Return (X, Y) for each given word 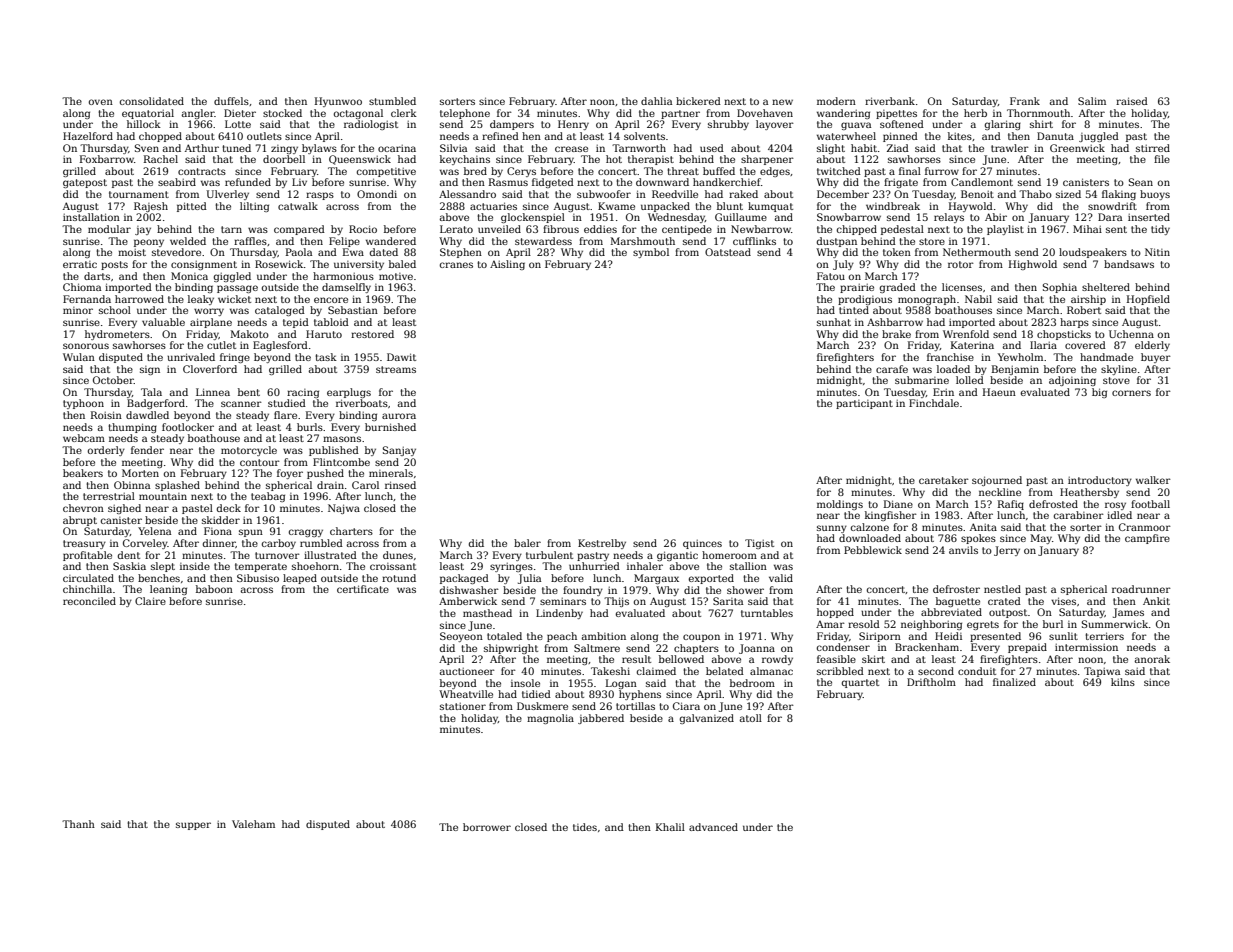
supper (193, 826)
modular (109, 229)
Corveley (145, 544)
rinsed (400, 485)
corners (1131, 393)
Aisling (507, 265)
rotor (961, 264)
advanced (713, 827)
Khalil (670, 827)
